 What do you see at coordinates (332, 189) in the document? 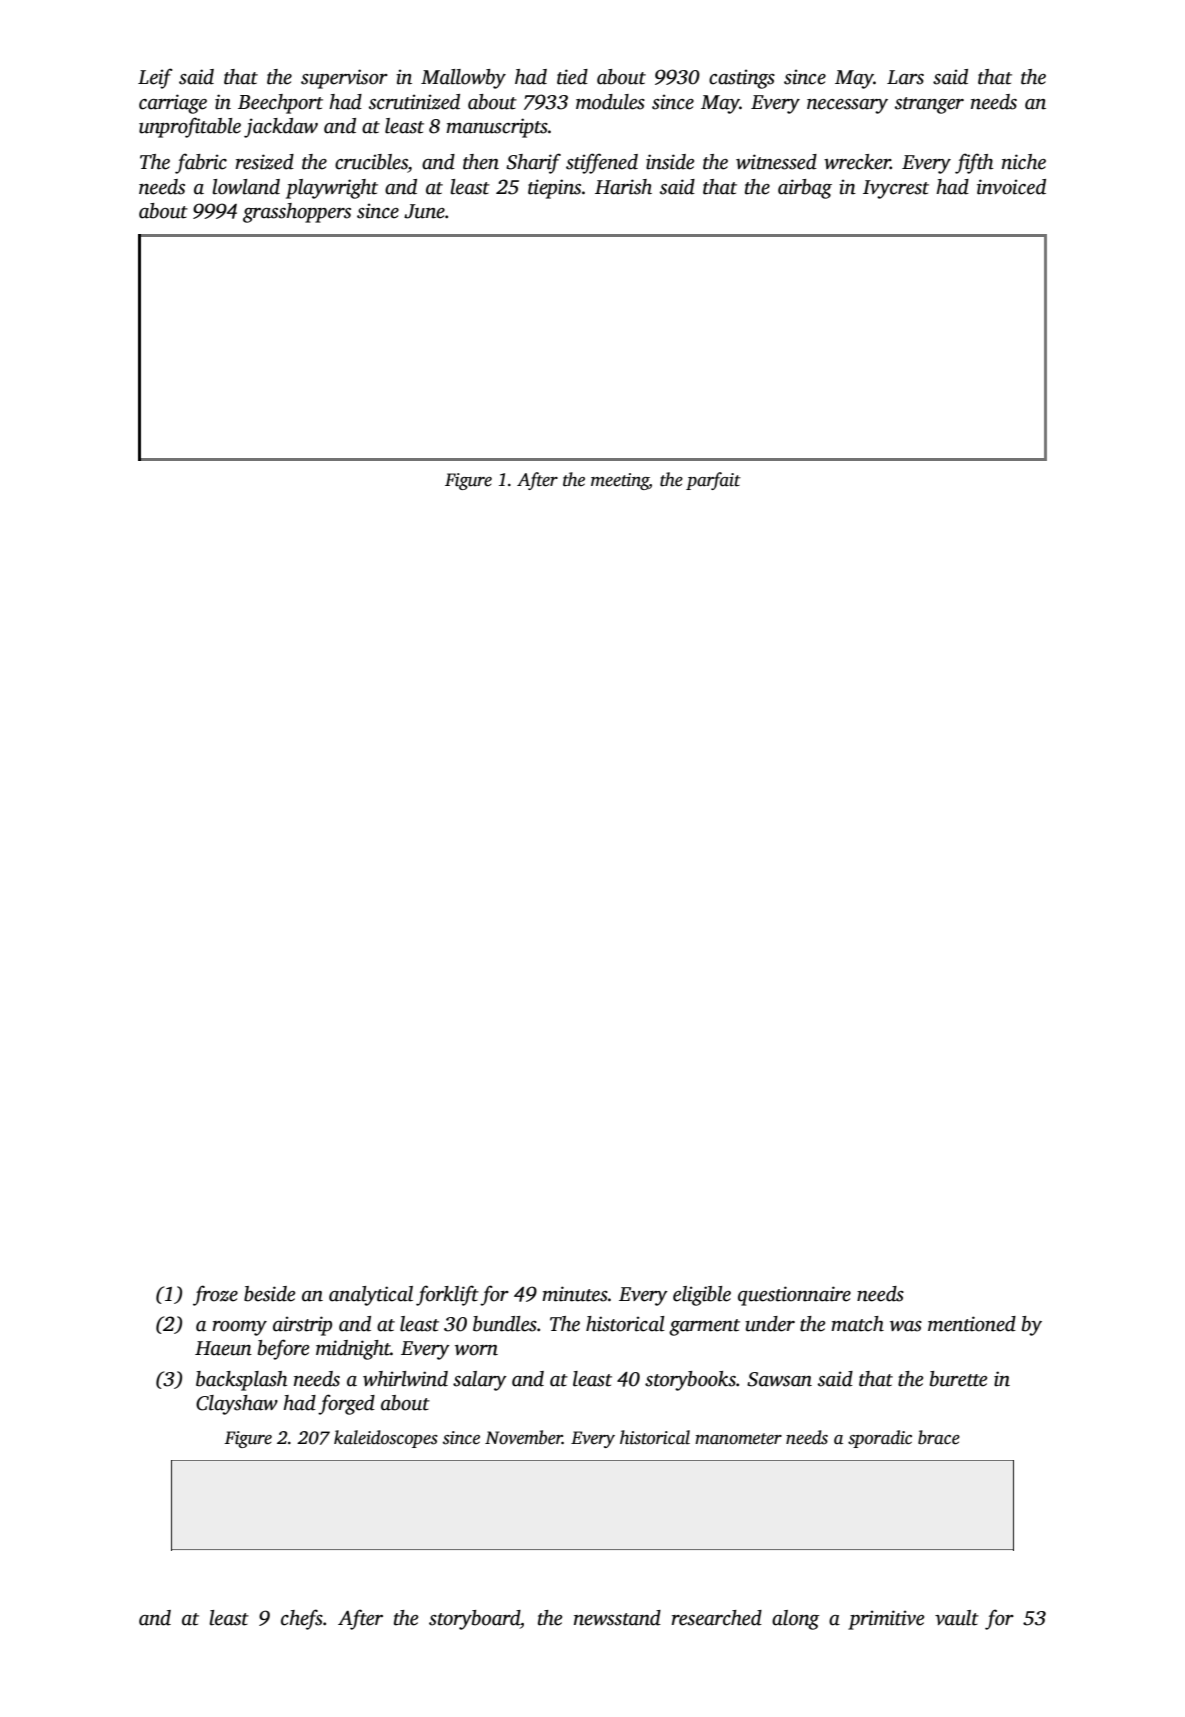
I see `playwright` at bounding box center [332, 189].
